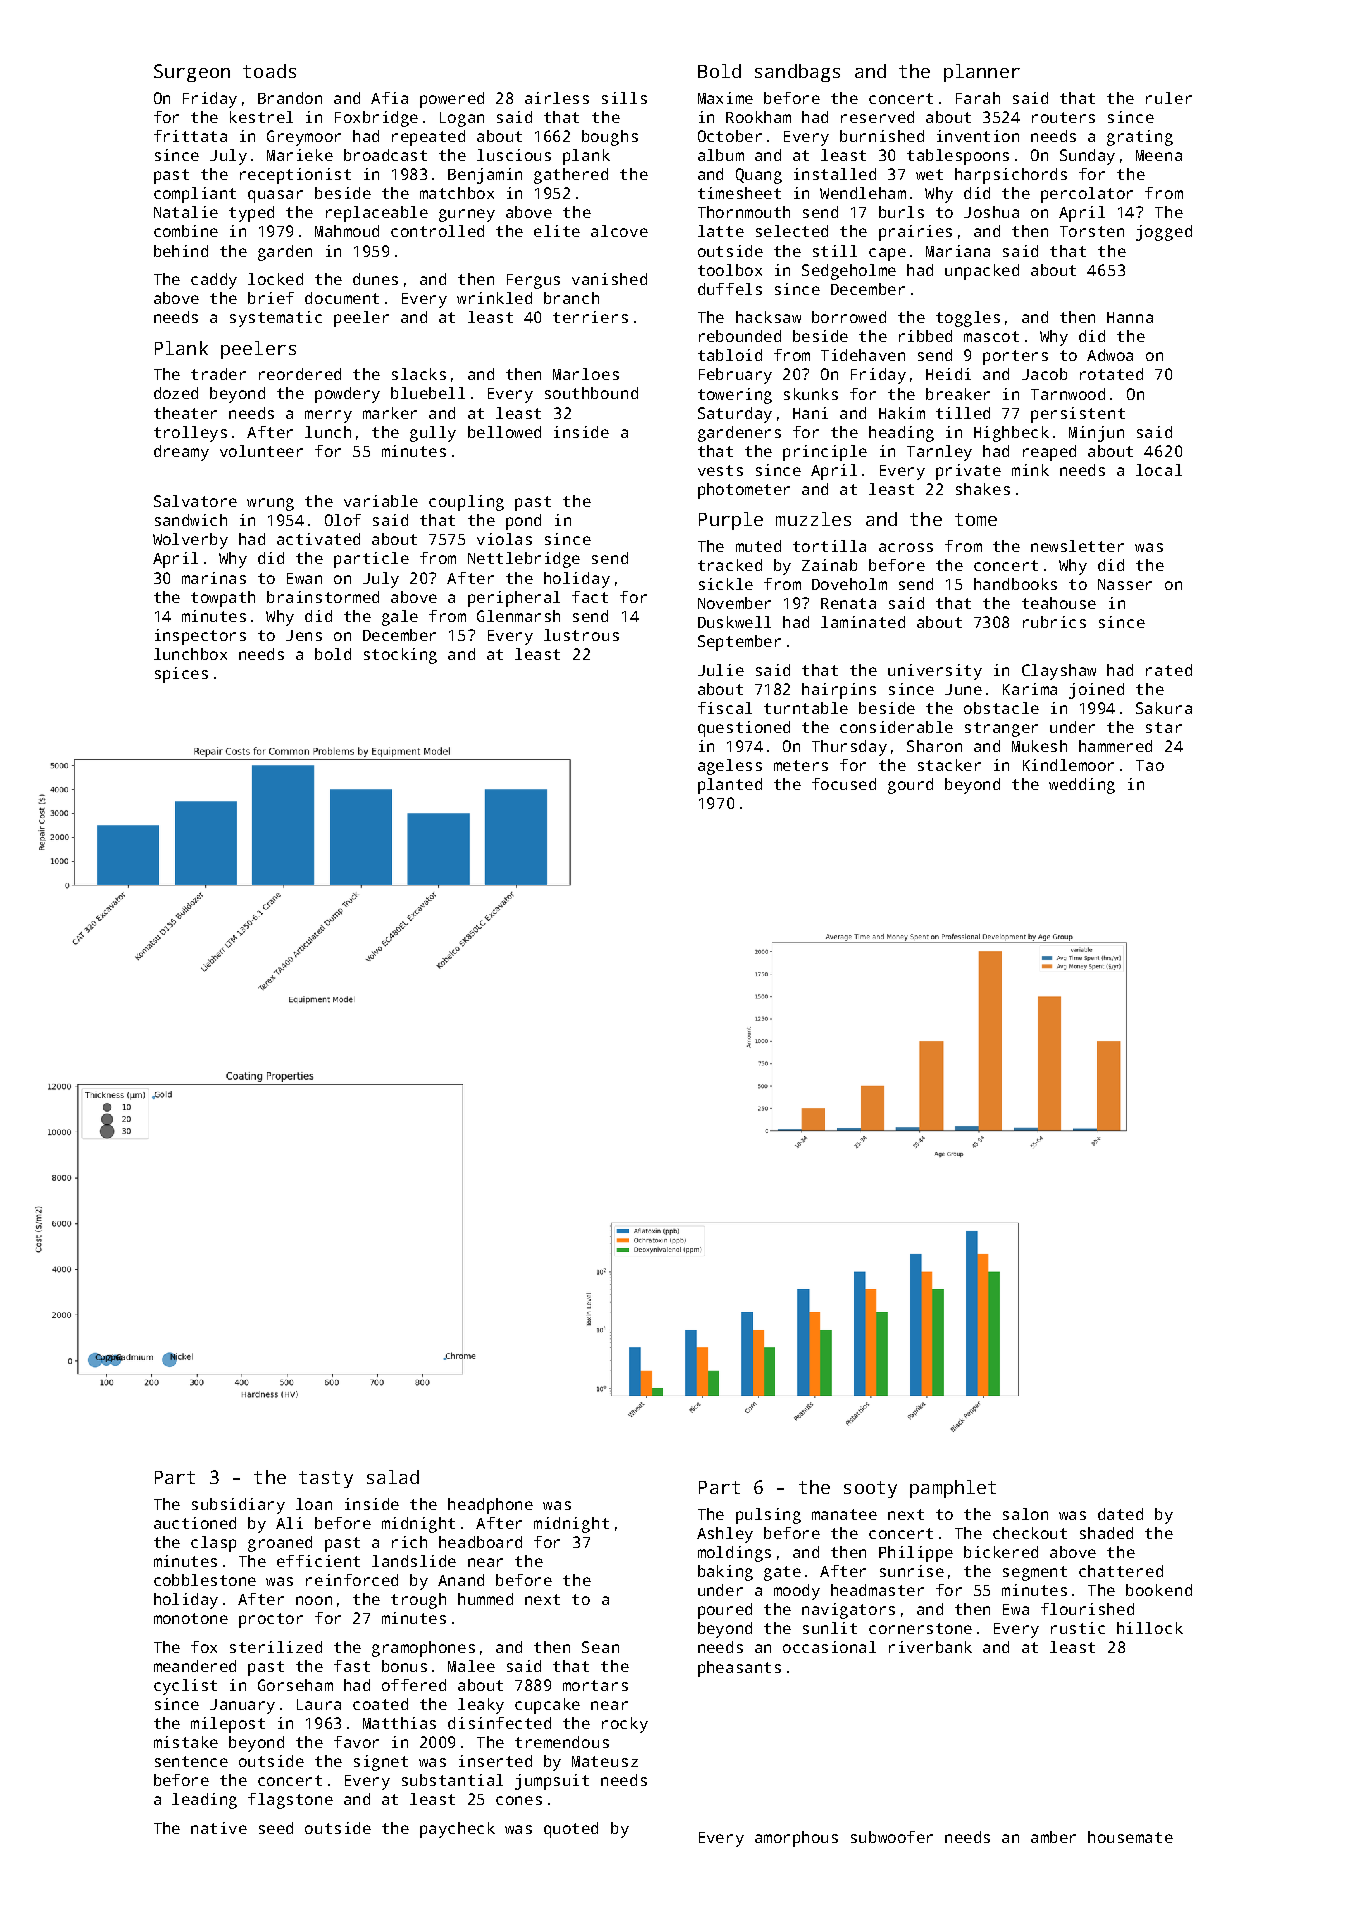 The width and height of the screenshot is (1351, 1911). What do you see at coordinates (1159, 470) in the screenshot?
I see `local` at bounding box center [1159, 470].
